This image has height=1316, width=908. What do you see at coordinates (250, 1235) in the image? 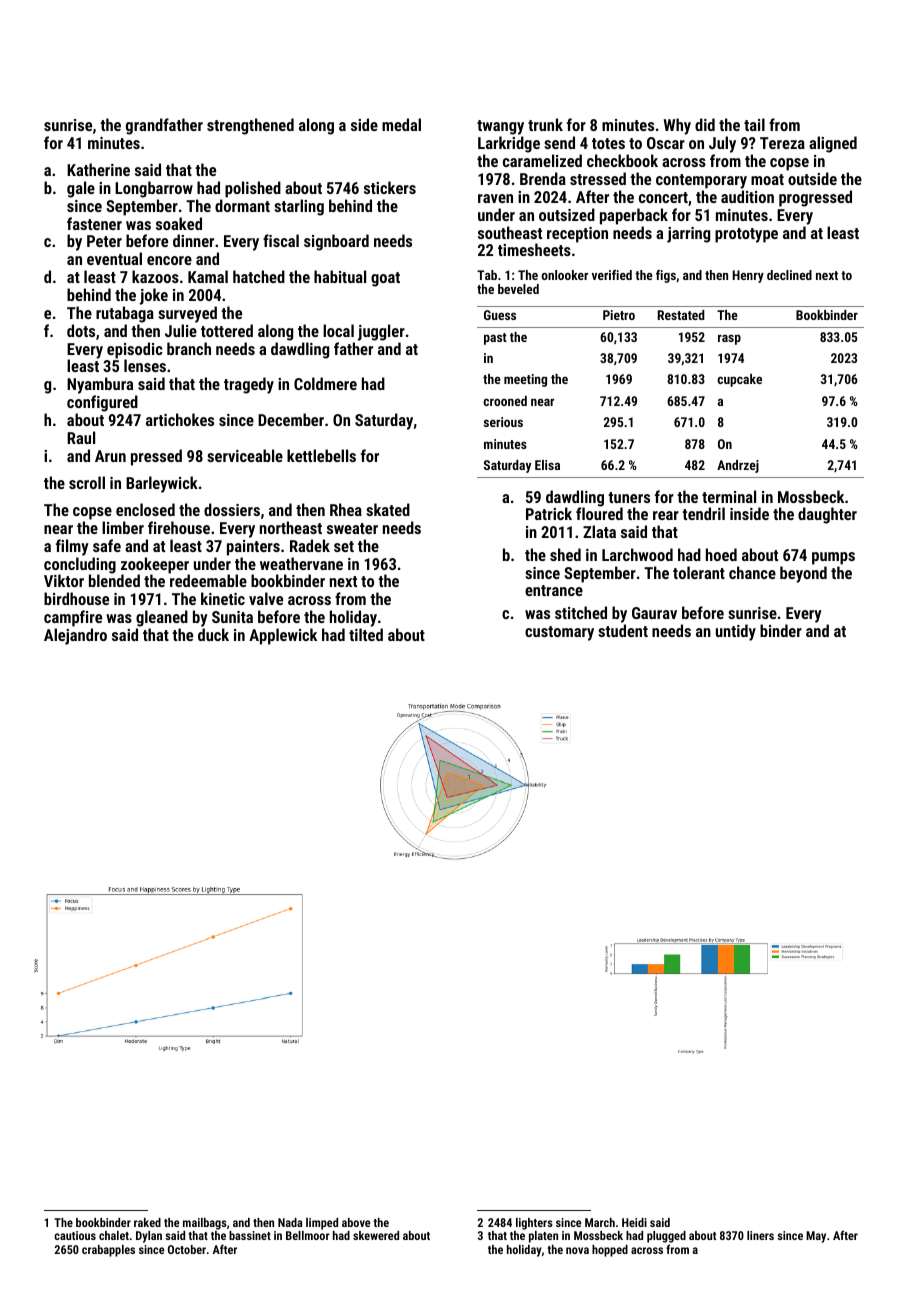
I see `bassinet` at bounding box center [250, 1235].
